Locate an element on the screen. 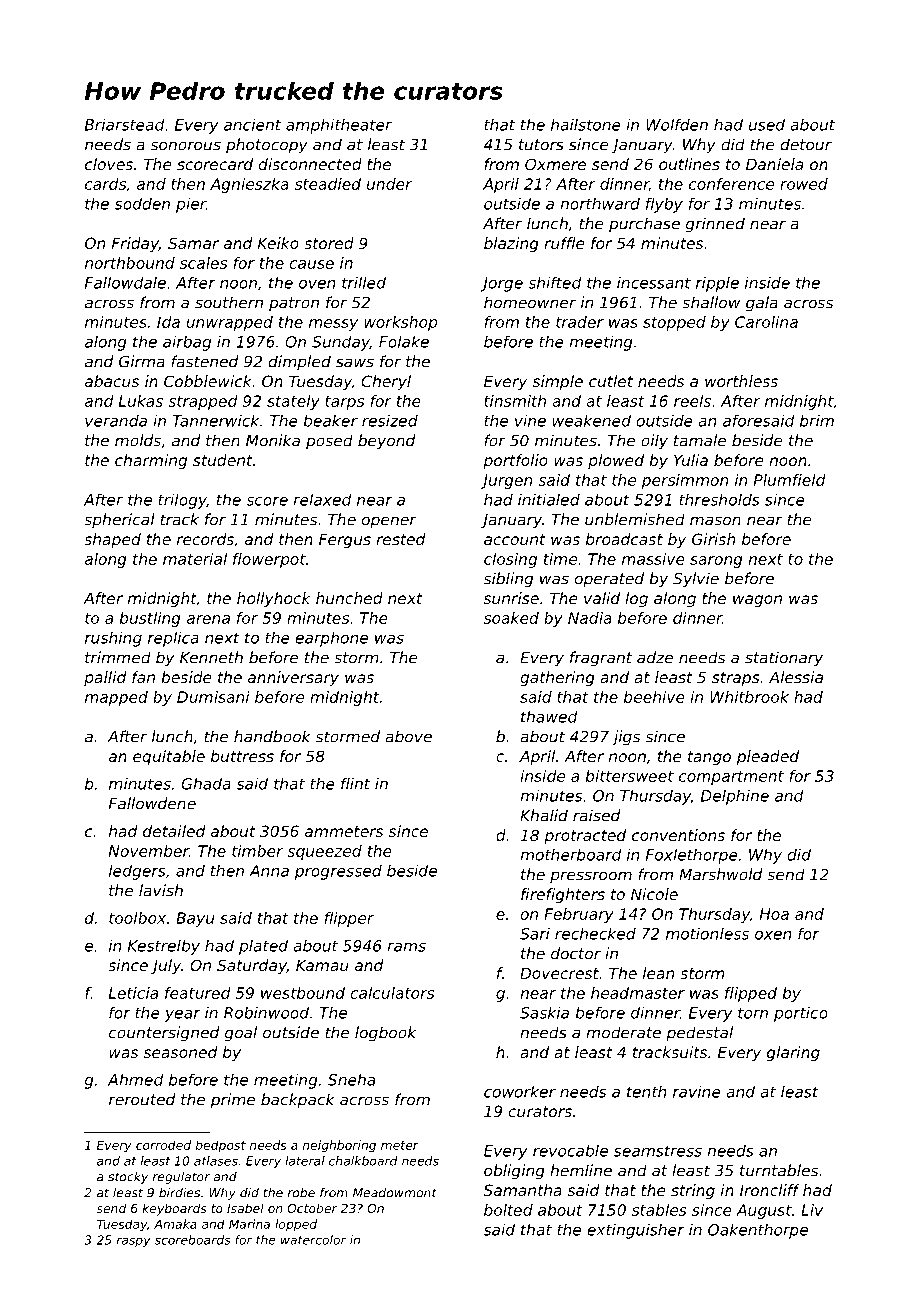 The width and height of the screenshot is (924, 1308). Briarstead is located at coordinates (125, 125).
